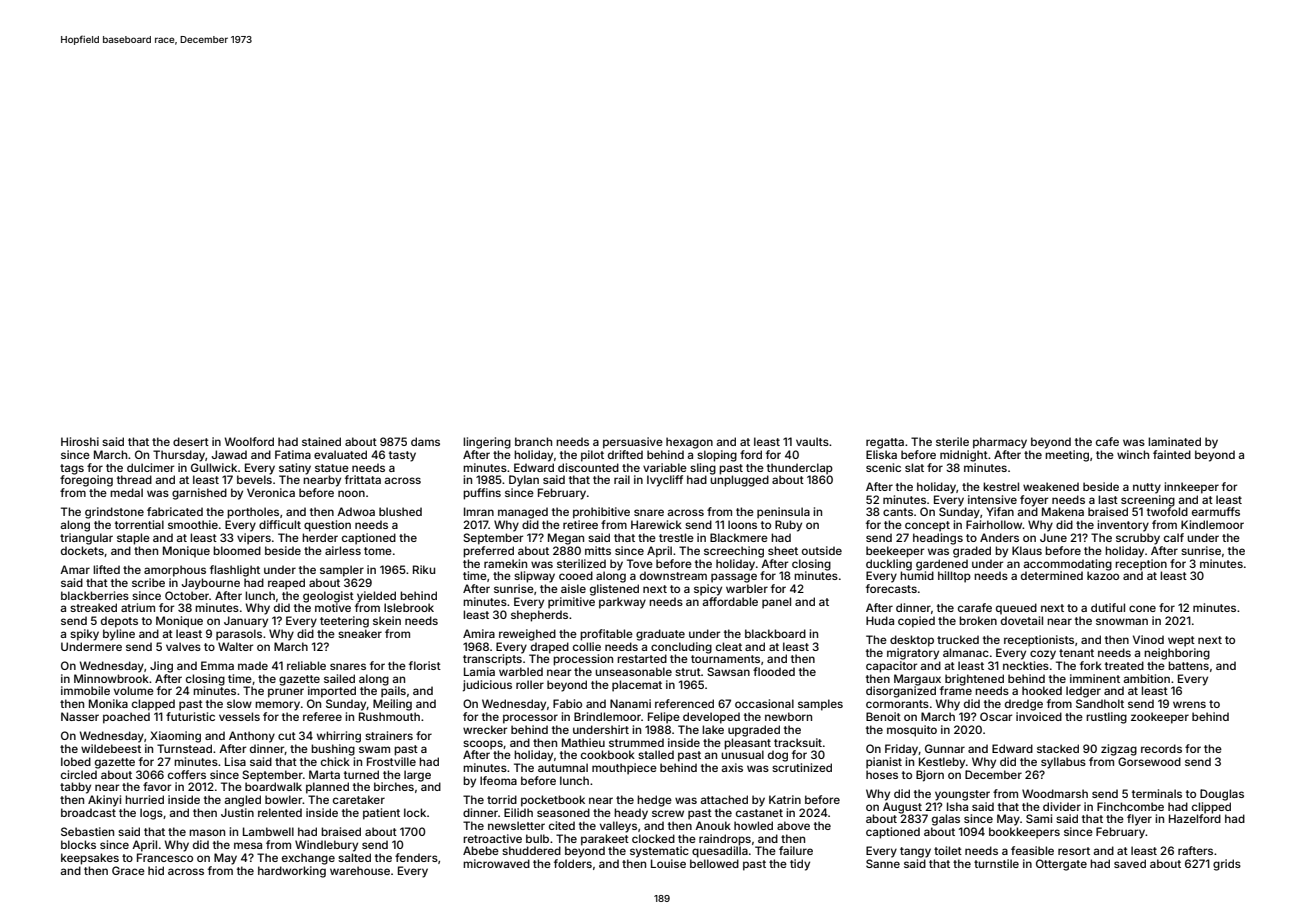 This screenshot has height=924, width=1308. I want to click on grindstone, so click(114, 513).
